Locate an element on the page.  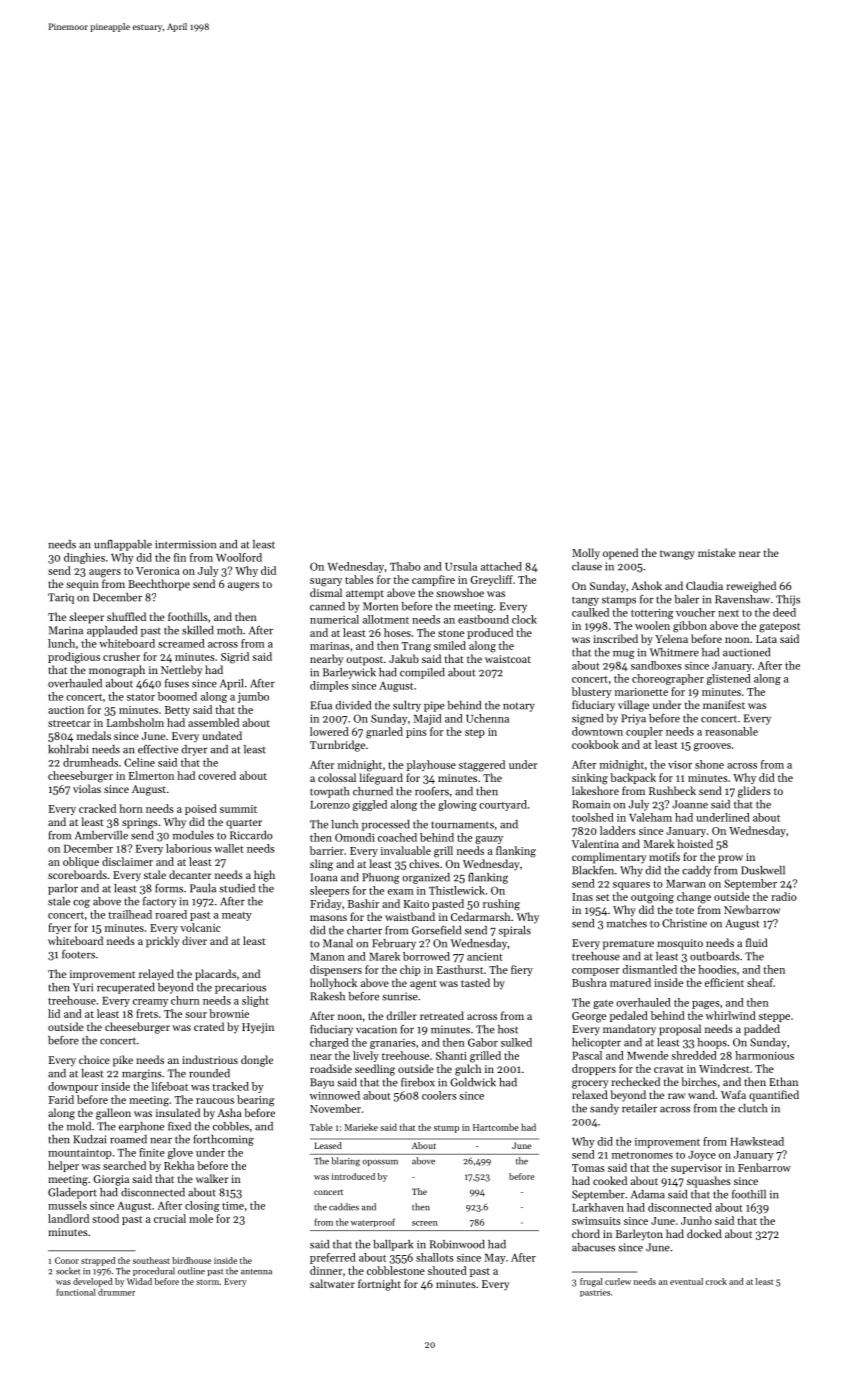
drumheads is located at coordinates (90, 762).
